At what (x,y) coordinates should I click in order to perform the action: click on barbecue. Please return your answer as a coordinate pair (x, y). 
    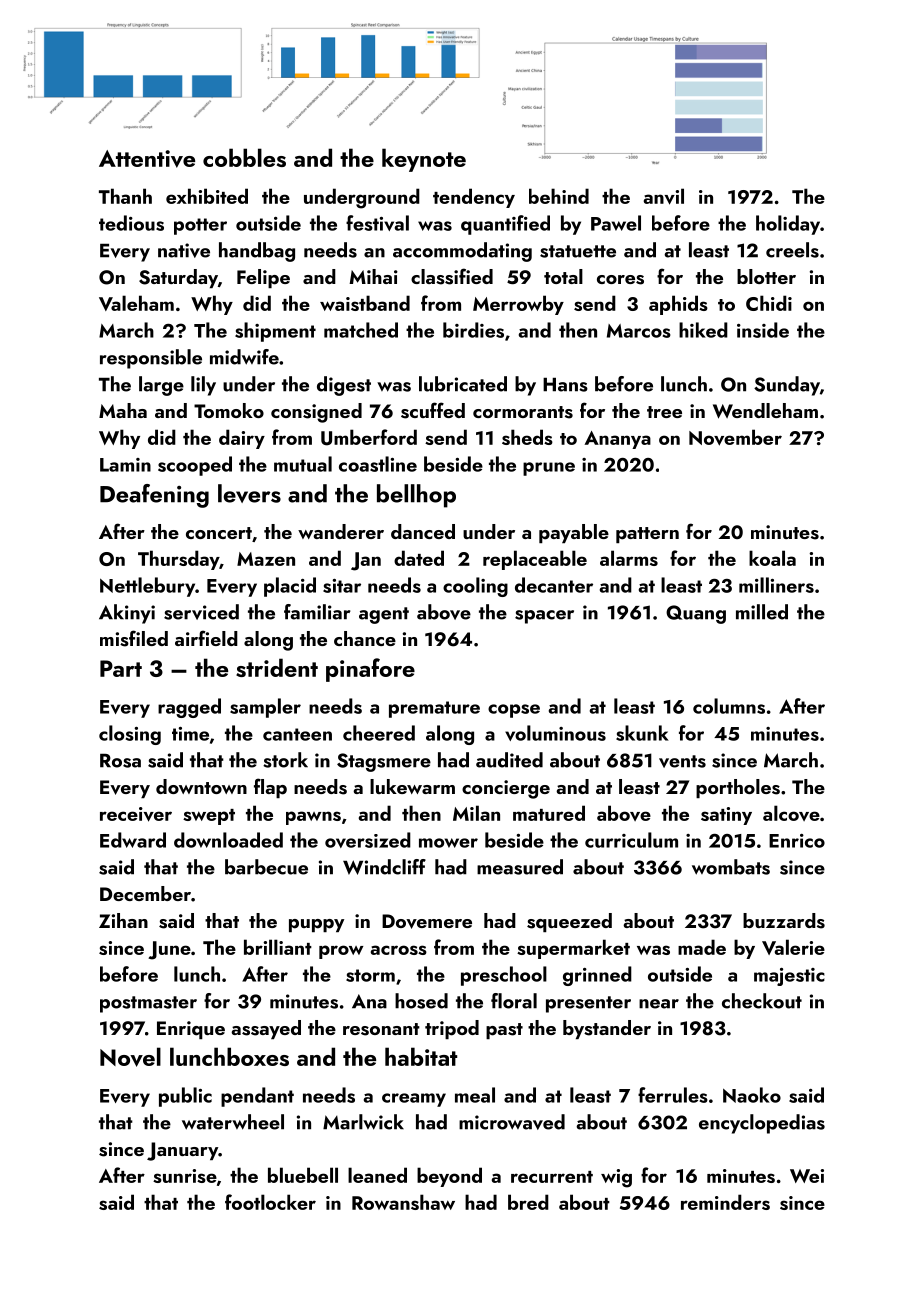
    Looking at the image, I should click on (266, 867).
